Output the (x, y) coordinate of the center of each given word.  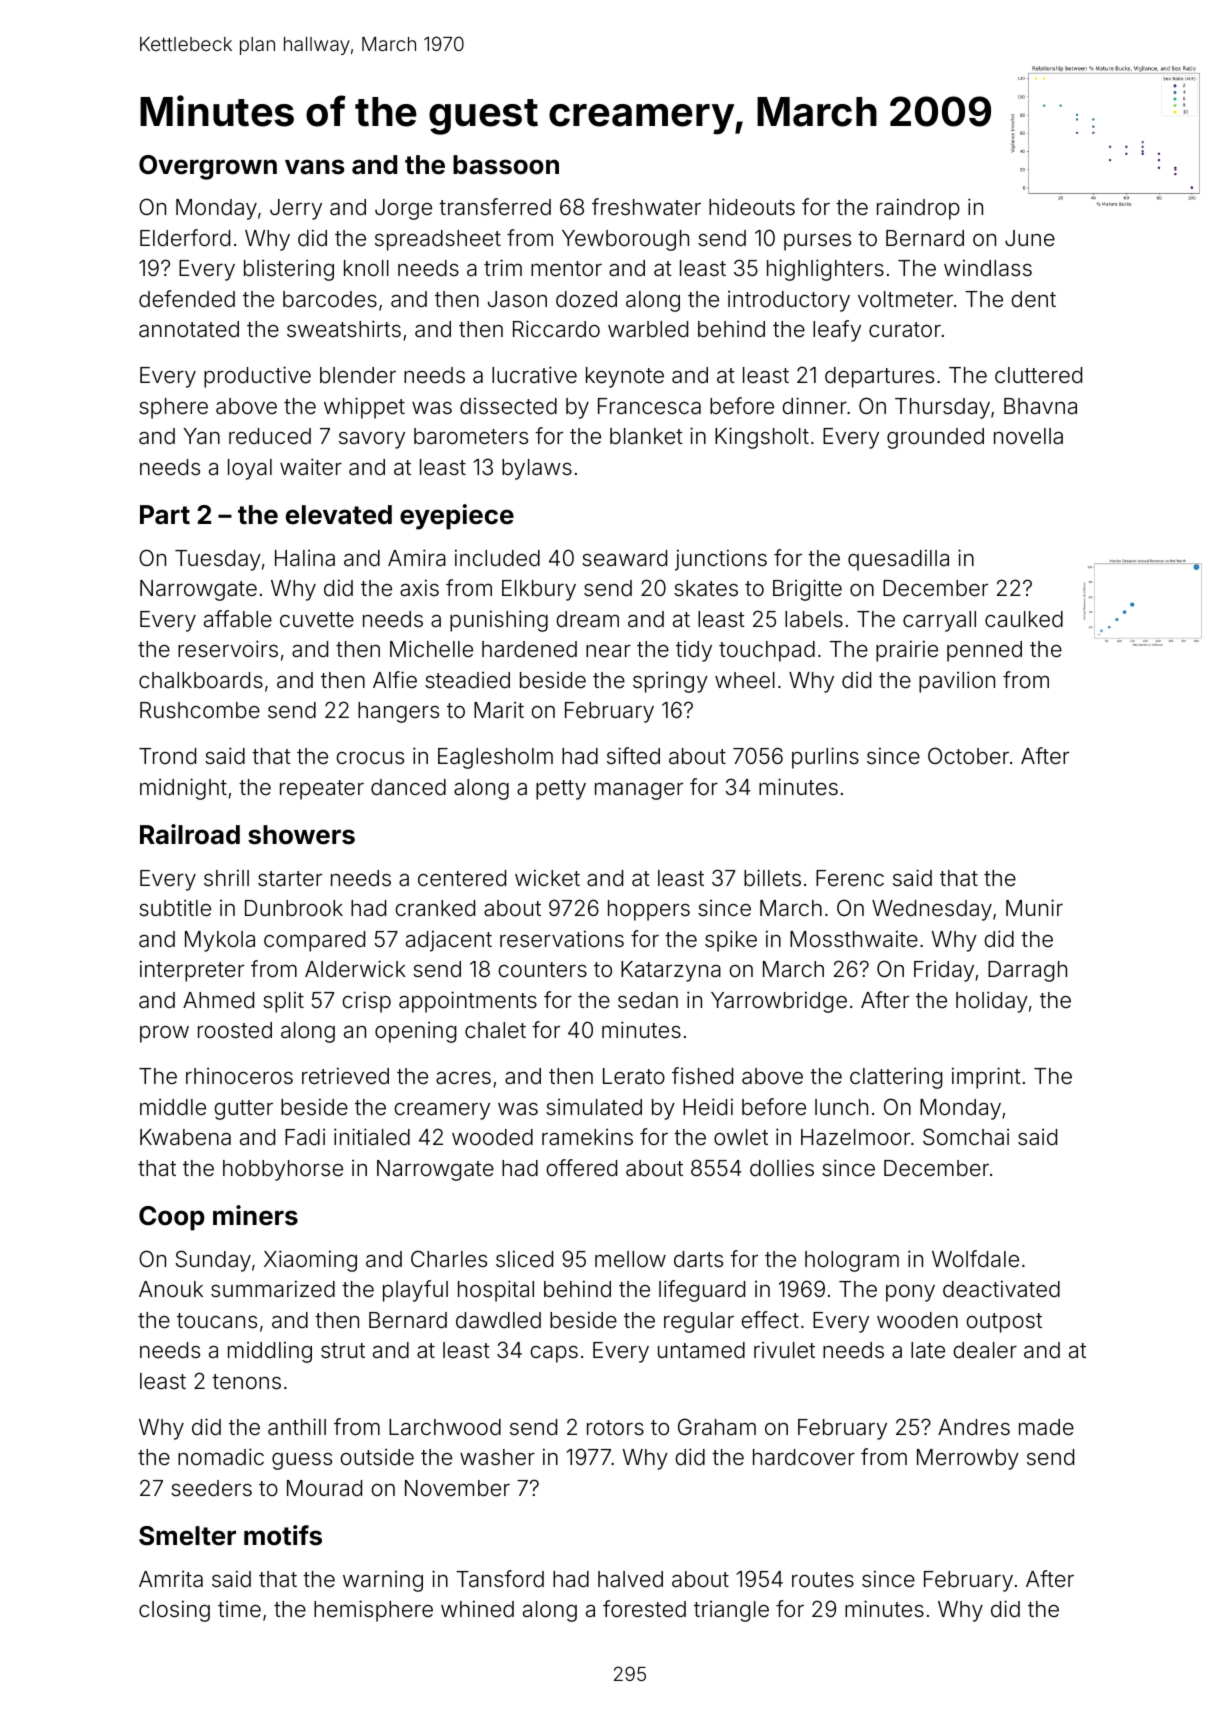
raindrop (918, 209)
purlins (825, 758)
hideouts (752, 207)
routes (823, 1580)
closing (174, 1611)
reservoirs (228, 649)
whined (477, 1609)
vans (315, 167)
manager (639, 791)
